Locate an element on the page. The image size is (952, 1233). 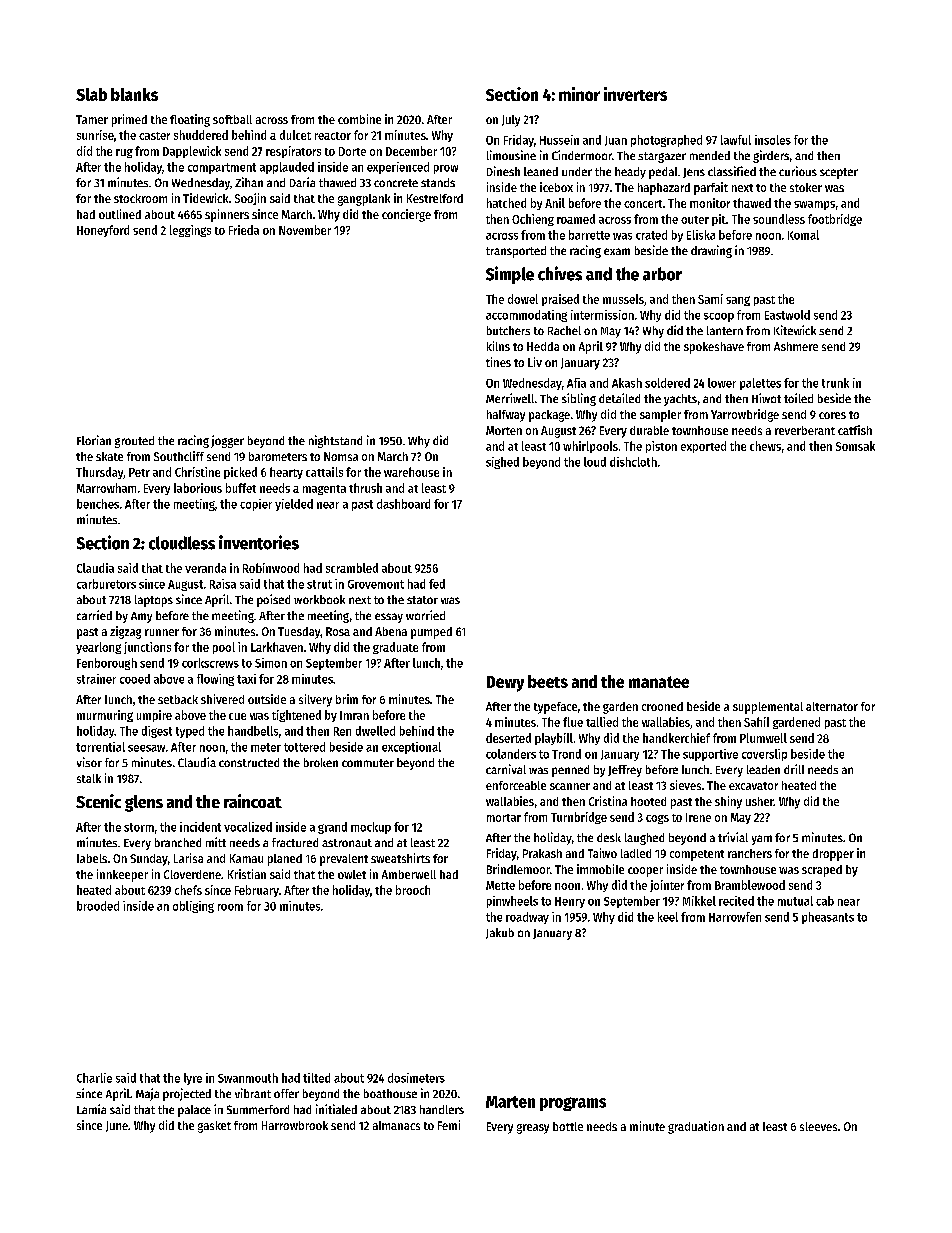
Tidewick is located at coordinates (205, 198).
